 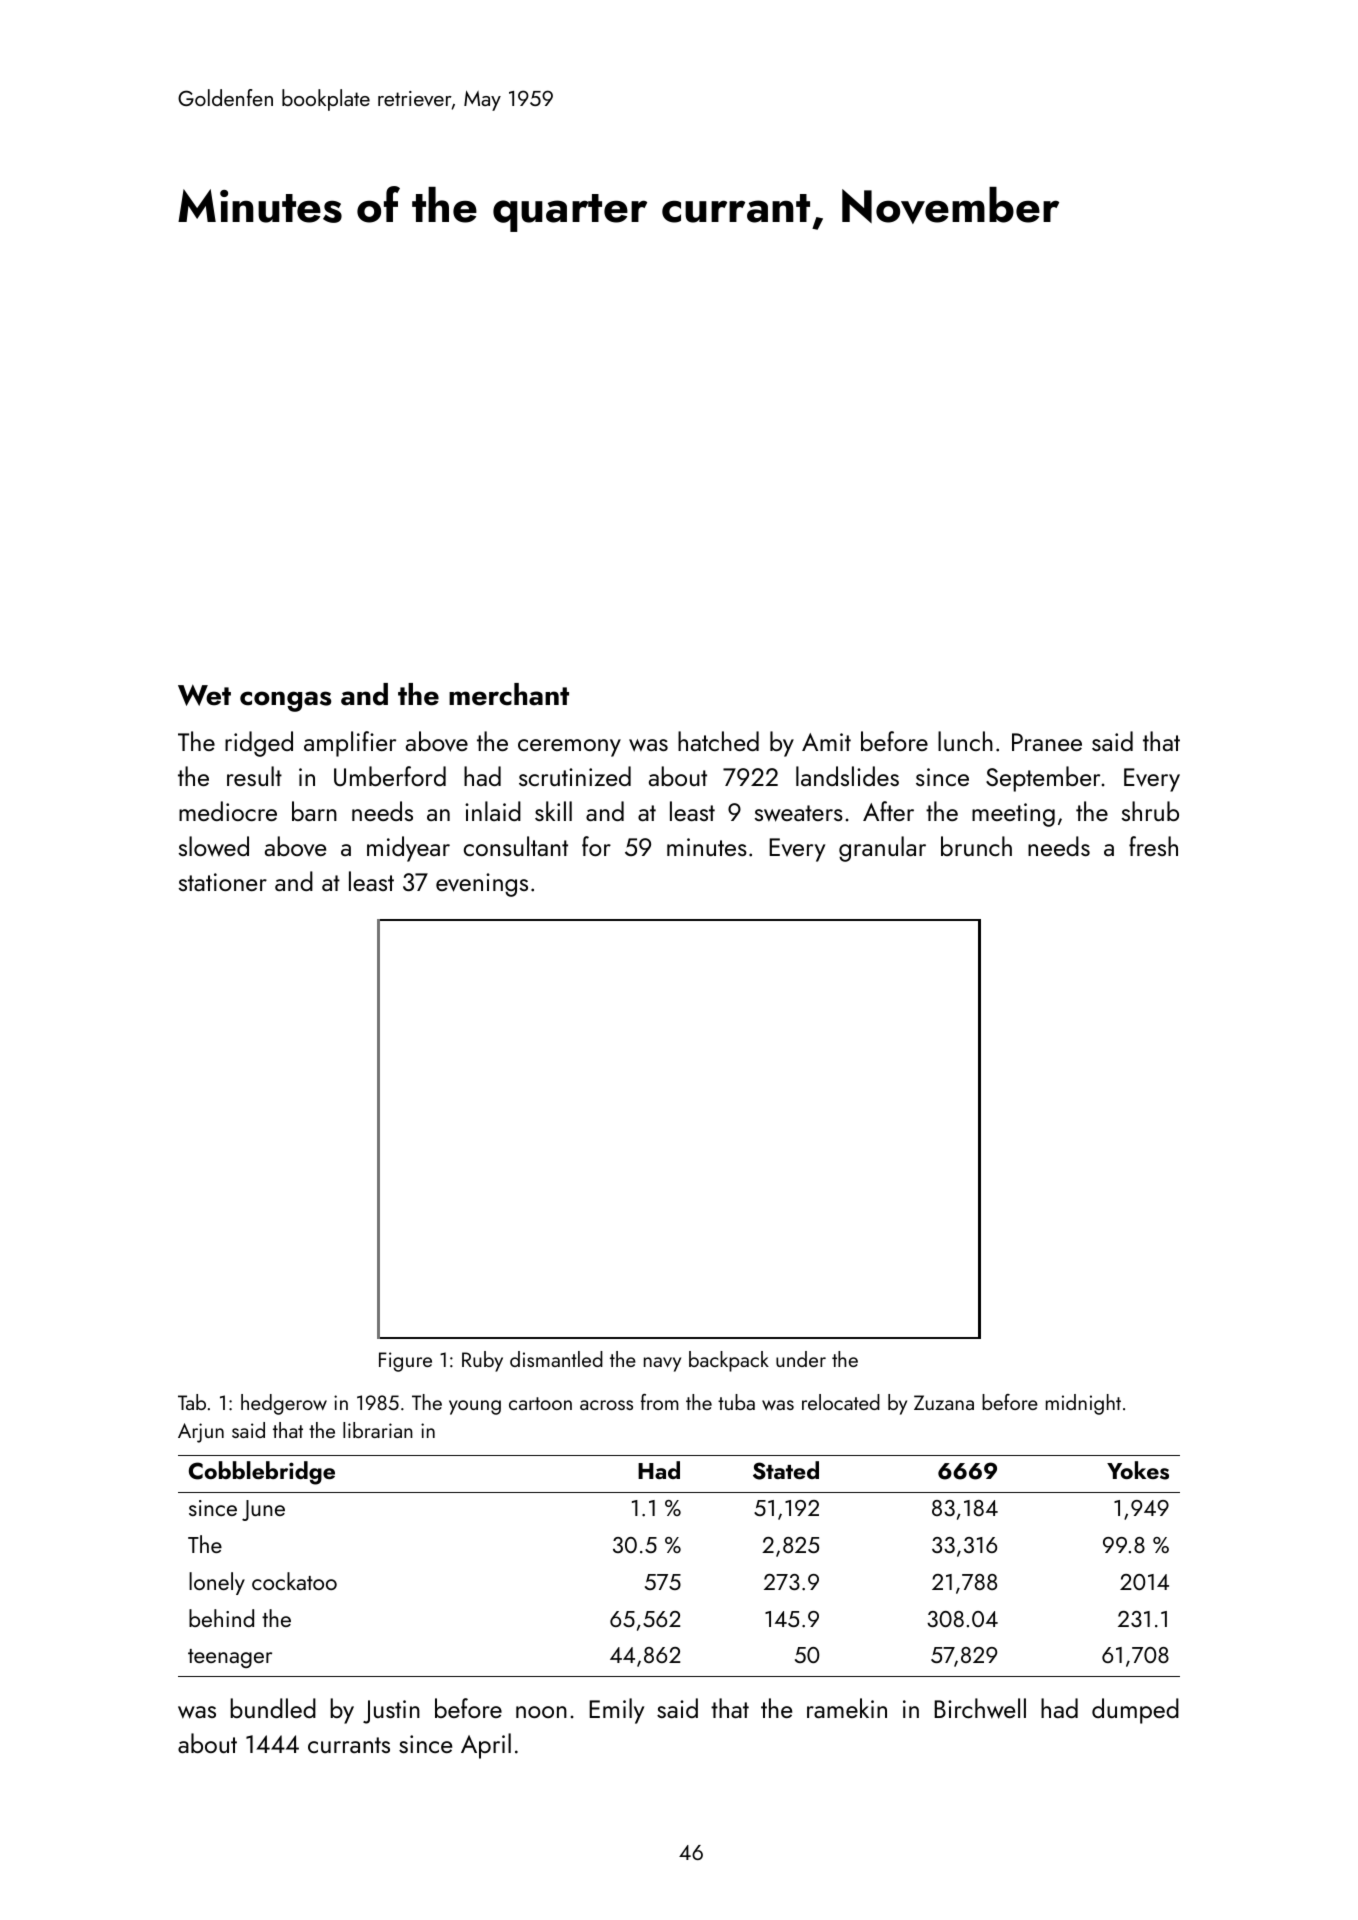 What do you see at coordinates (616, 1711) in the document?
I see `Emily` at bounding box center [616, 1711].
